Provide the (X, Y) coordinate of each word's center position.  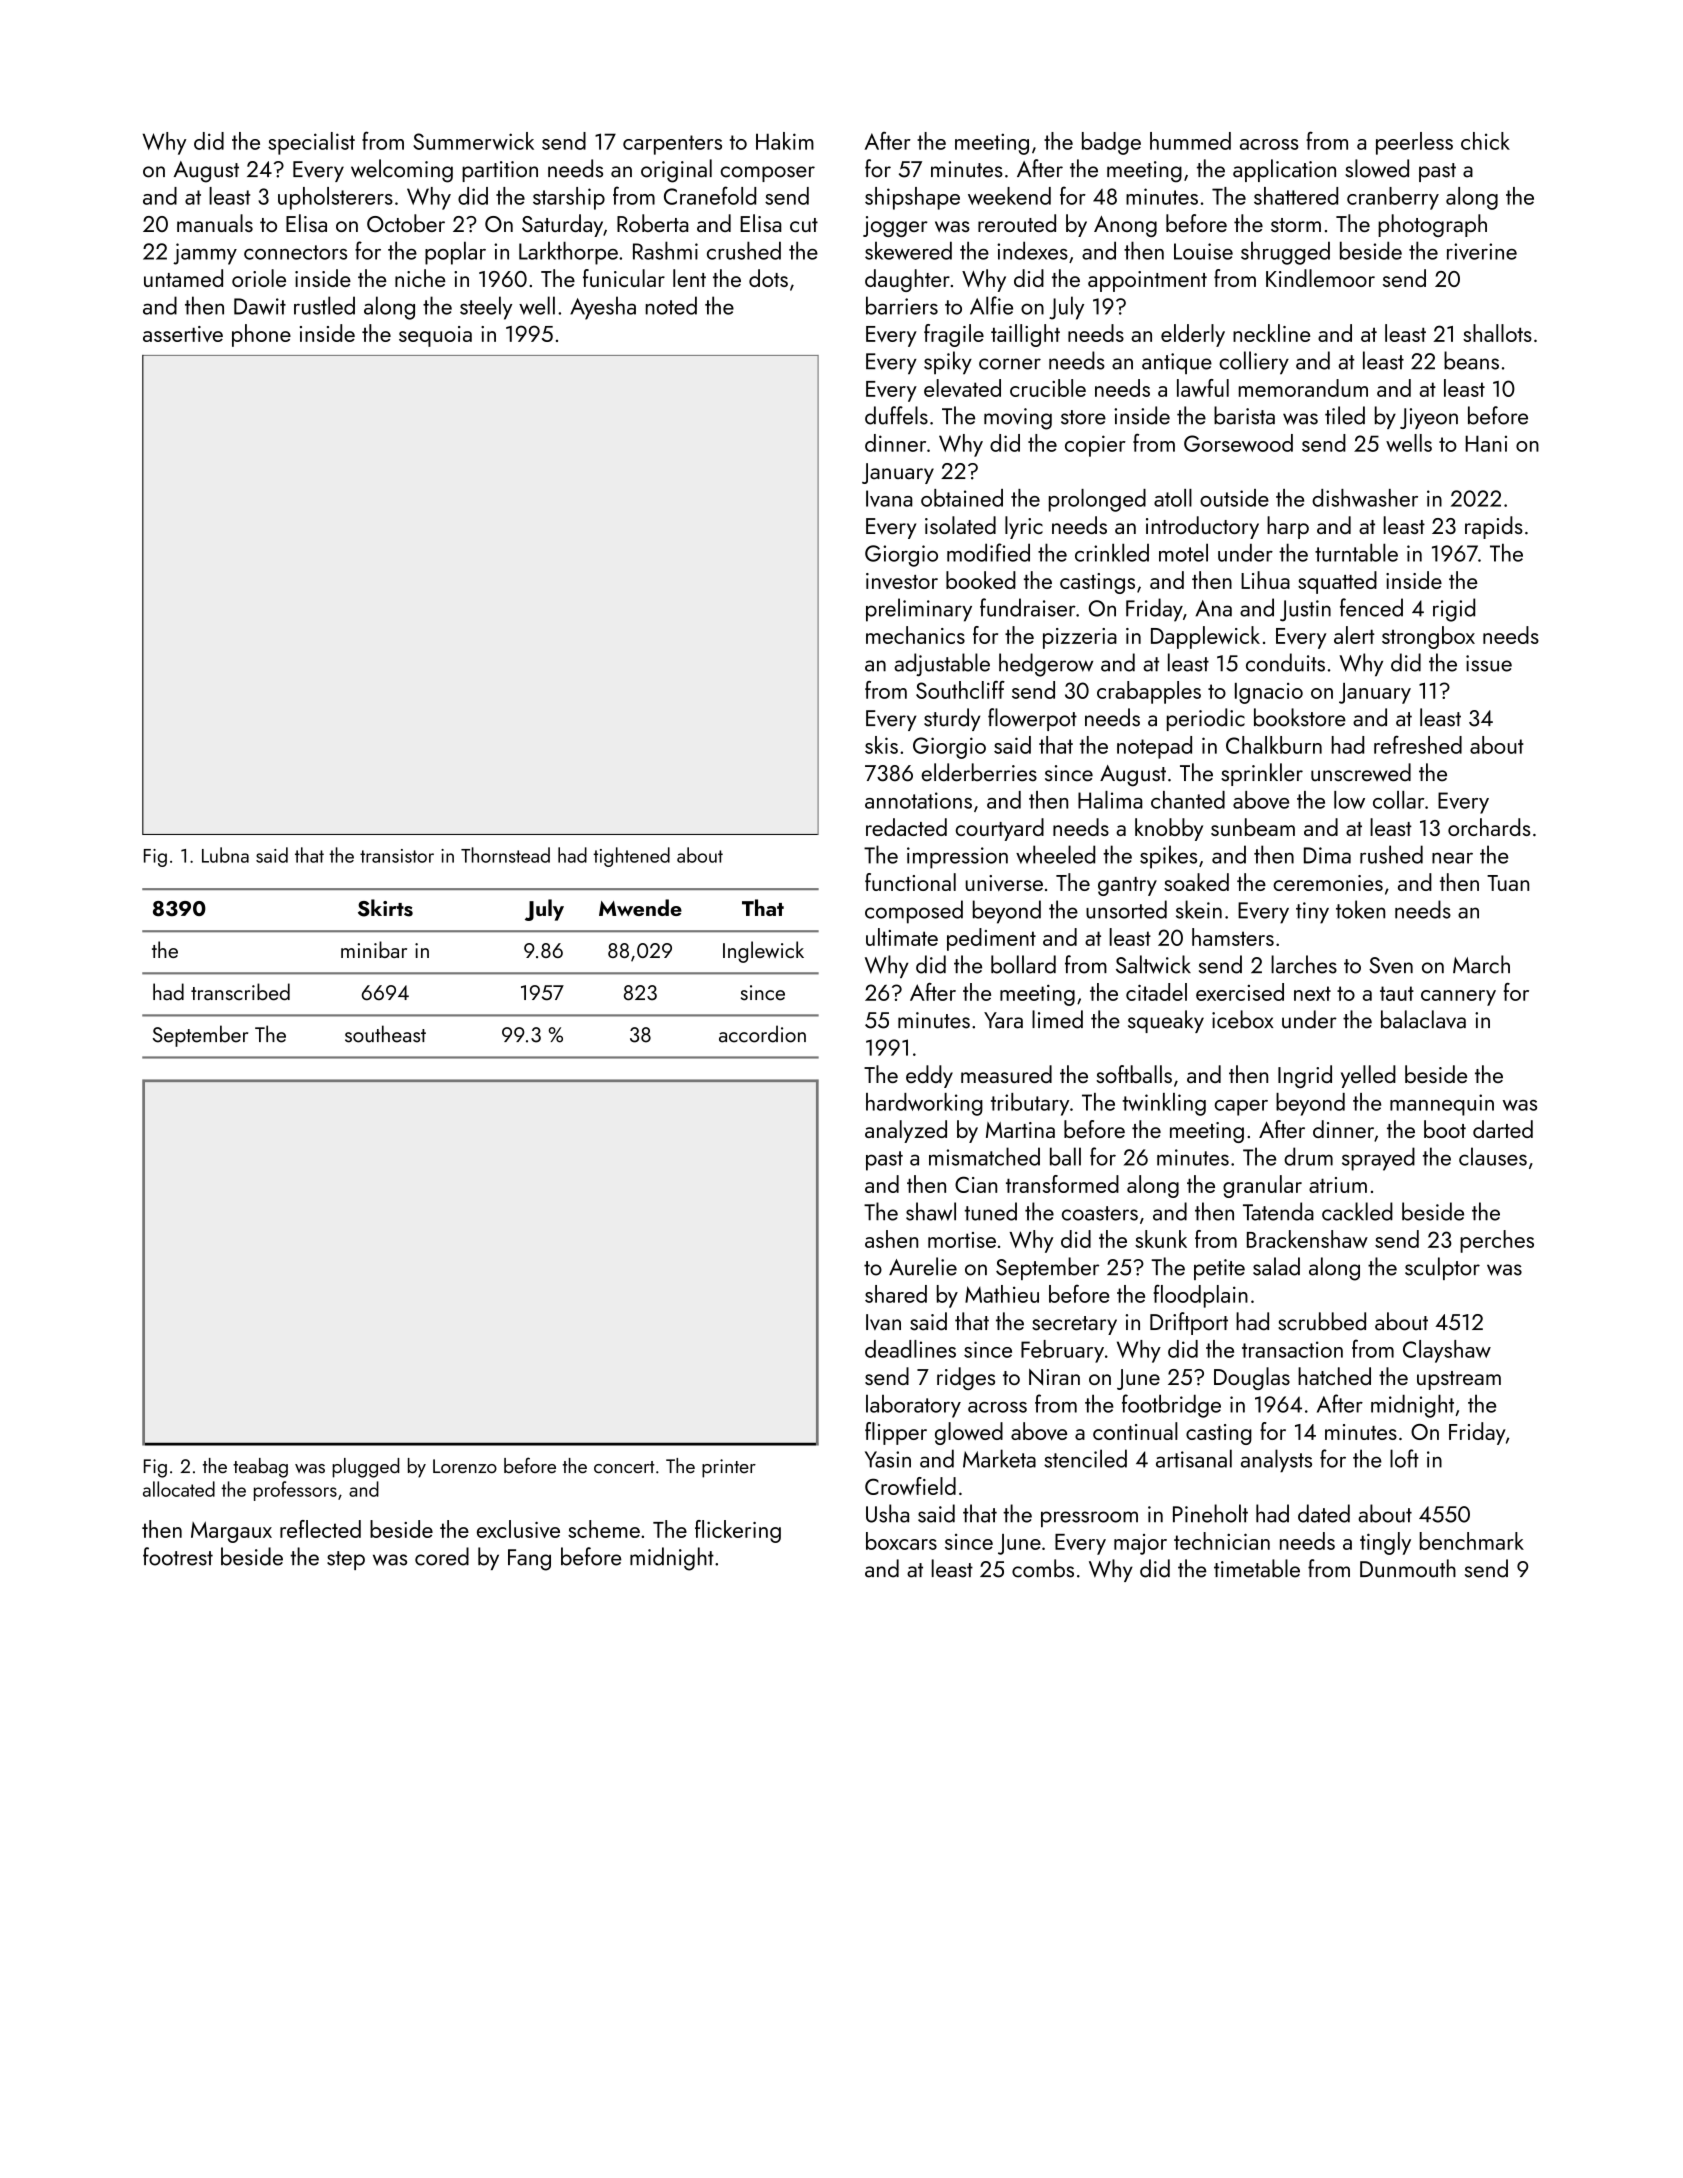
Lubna (225, 855)
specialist (311, 143)
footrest (178, 1556)
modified (988, 552)
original (676, 171)
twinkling (1164, 1104)
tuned (990, 1211)
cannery (1458, 998)
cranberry (1393, 198)
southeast (385, 1034)
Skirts (385, 908)
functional (910, 882)
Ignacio (1269, 693)
